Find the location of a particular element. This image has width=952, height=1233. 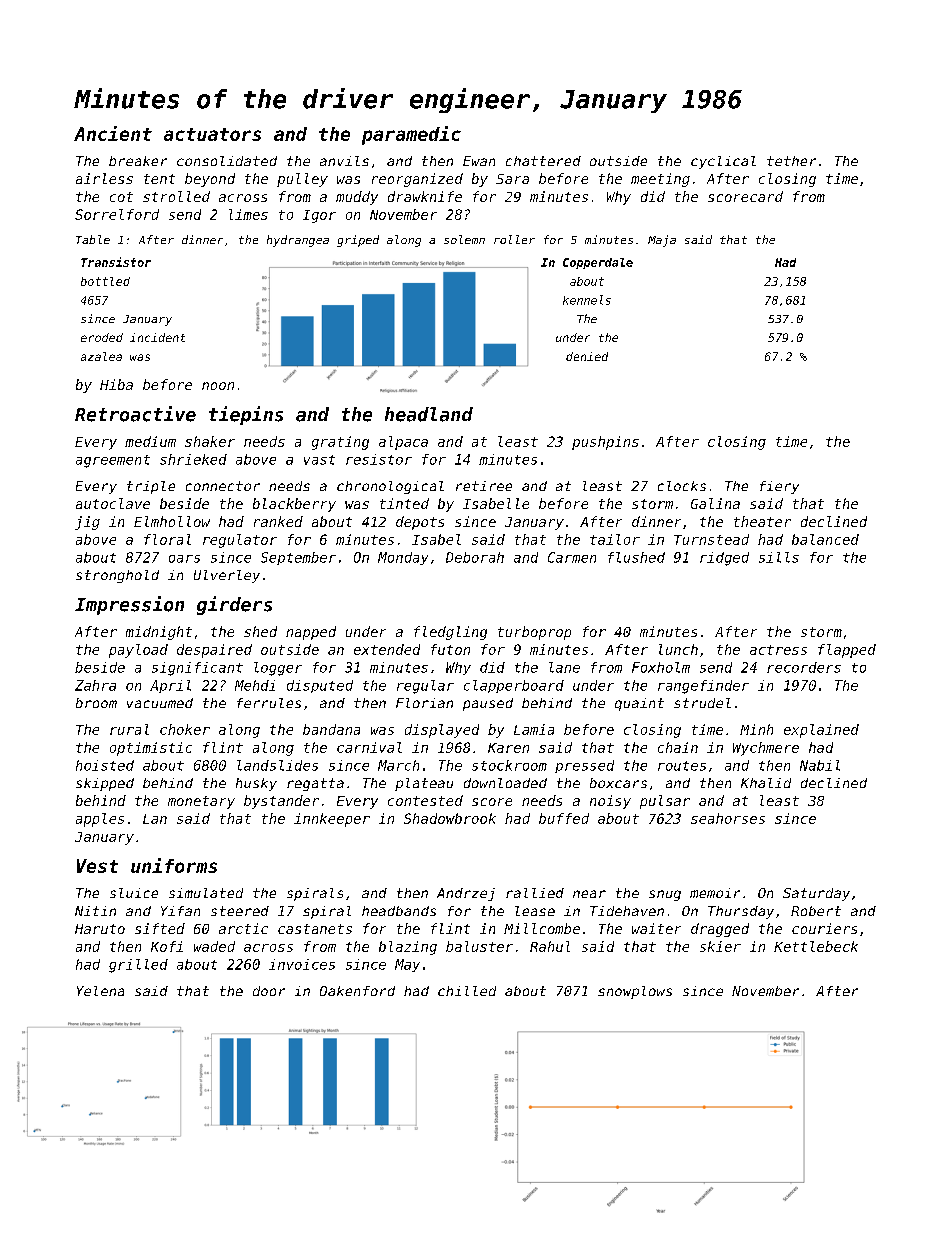

couriers is located at coordinates (824, 928).
